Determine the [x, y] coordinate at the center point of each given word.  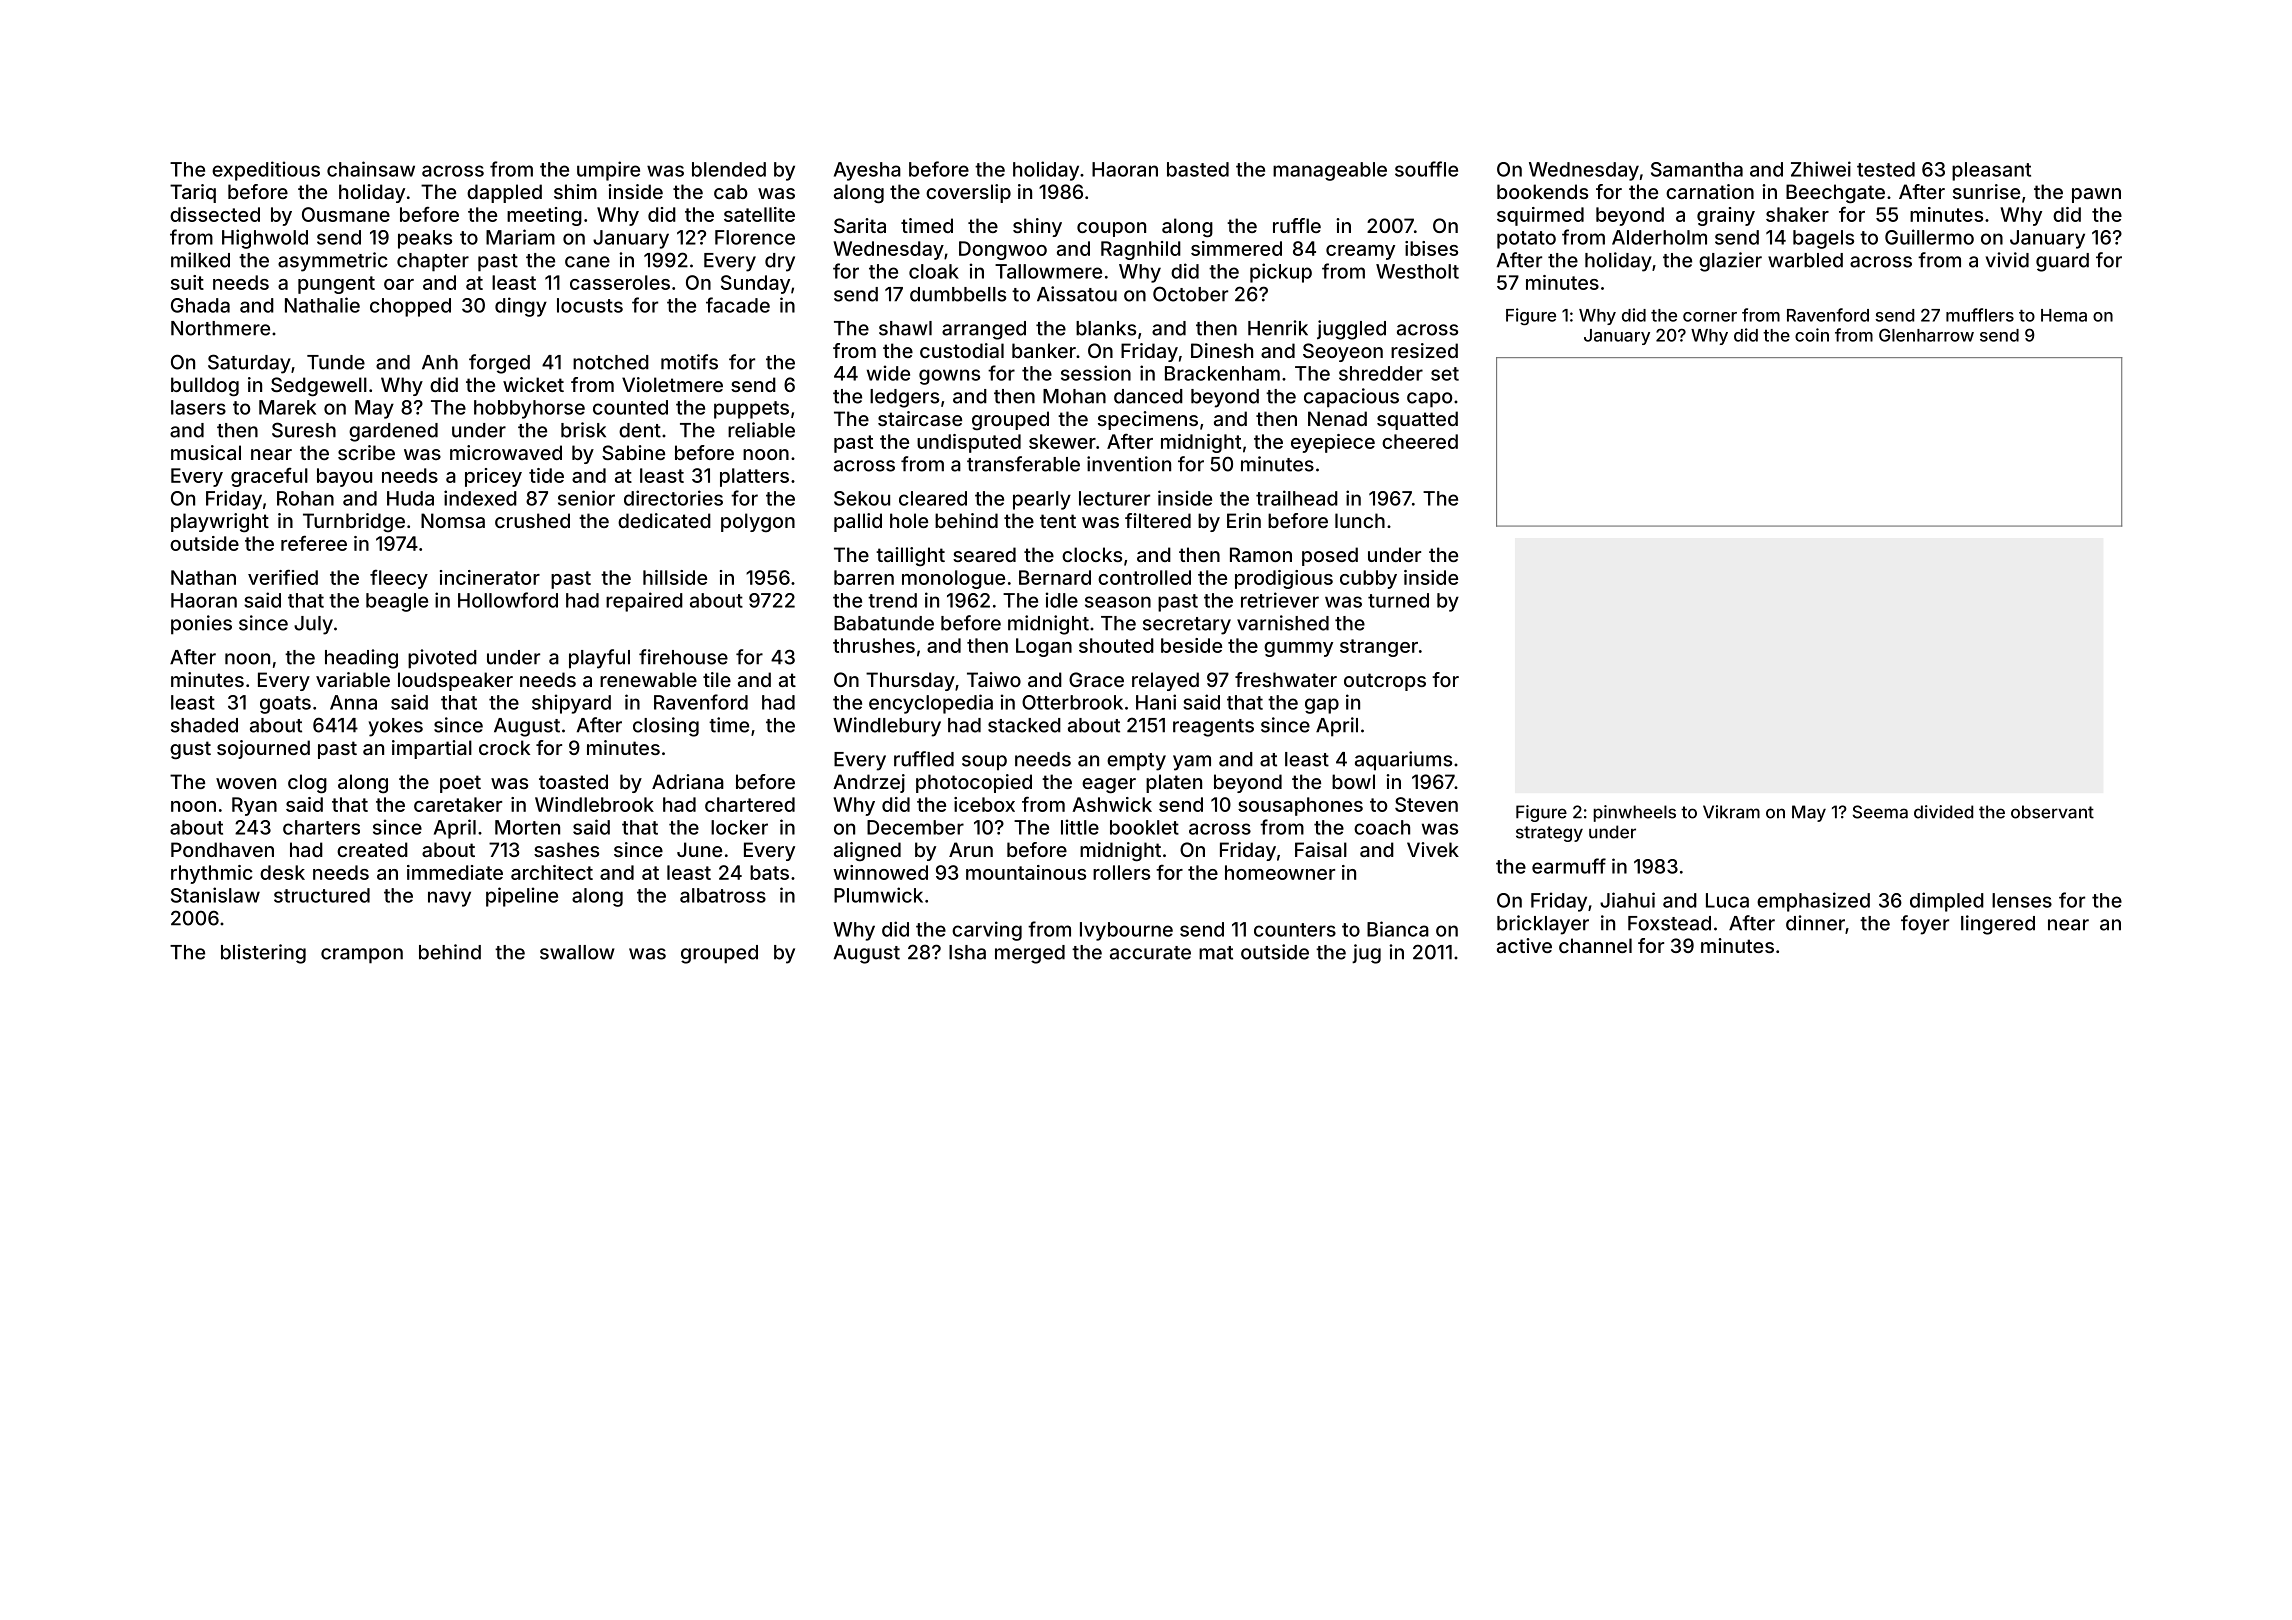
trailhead [1297, 498]
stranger [1379, 648]
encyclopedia [931, 704]
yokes [396, 727]
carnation [1710, 191]
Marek [287, 407]
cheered [1420, 441]
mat [1216, 953]
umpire [608, 171]
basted [1198, 169]
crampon [362, 956]
